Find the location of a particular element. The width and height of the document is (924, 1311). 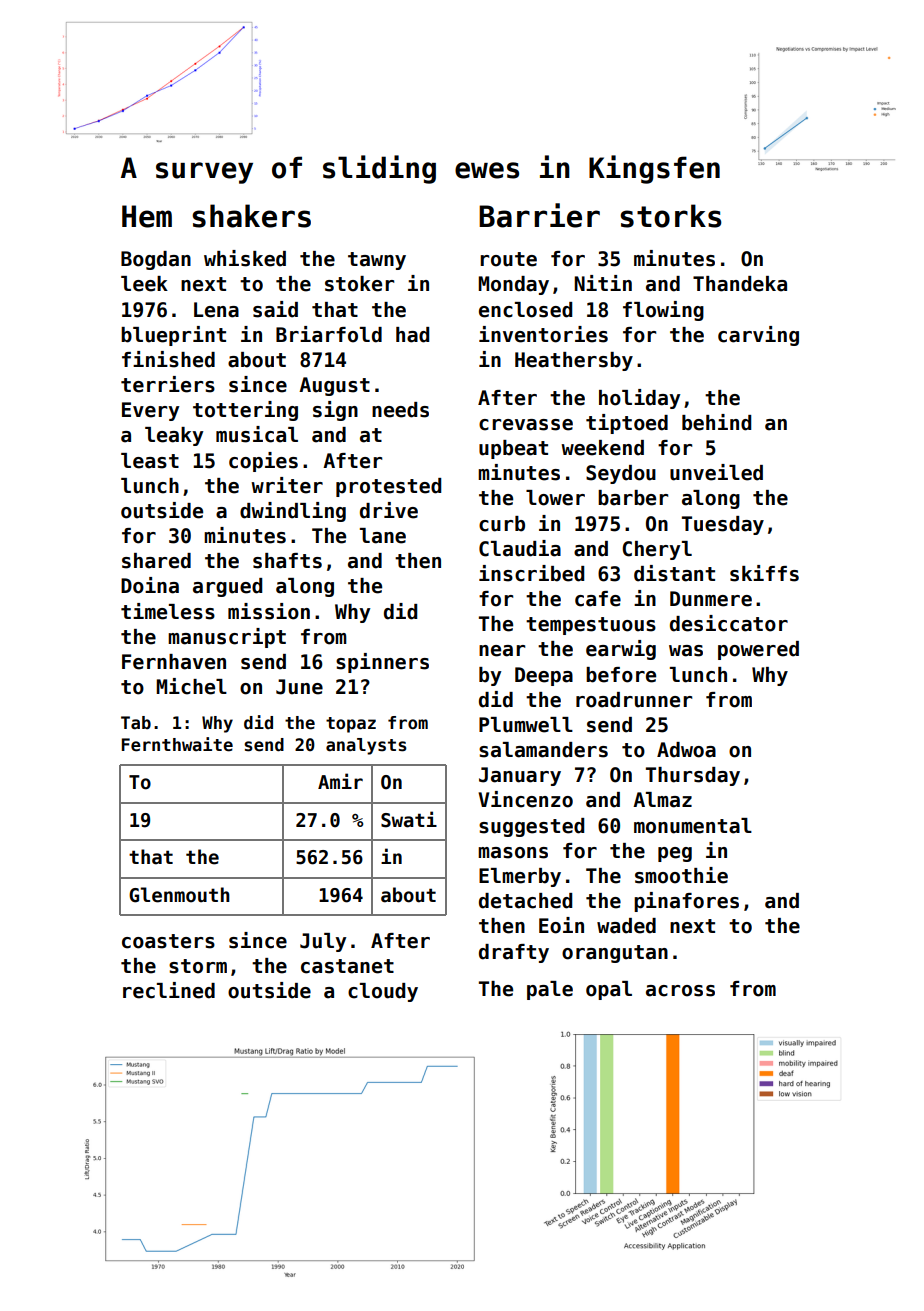

Dunmere is located at coordinates (711, 599).
